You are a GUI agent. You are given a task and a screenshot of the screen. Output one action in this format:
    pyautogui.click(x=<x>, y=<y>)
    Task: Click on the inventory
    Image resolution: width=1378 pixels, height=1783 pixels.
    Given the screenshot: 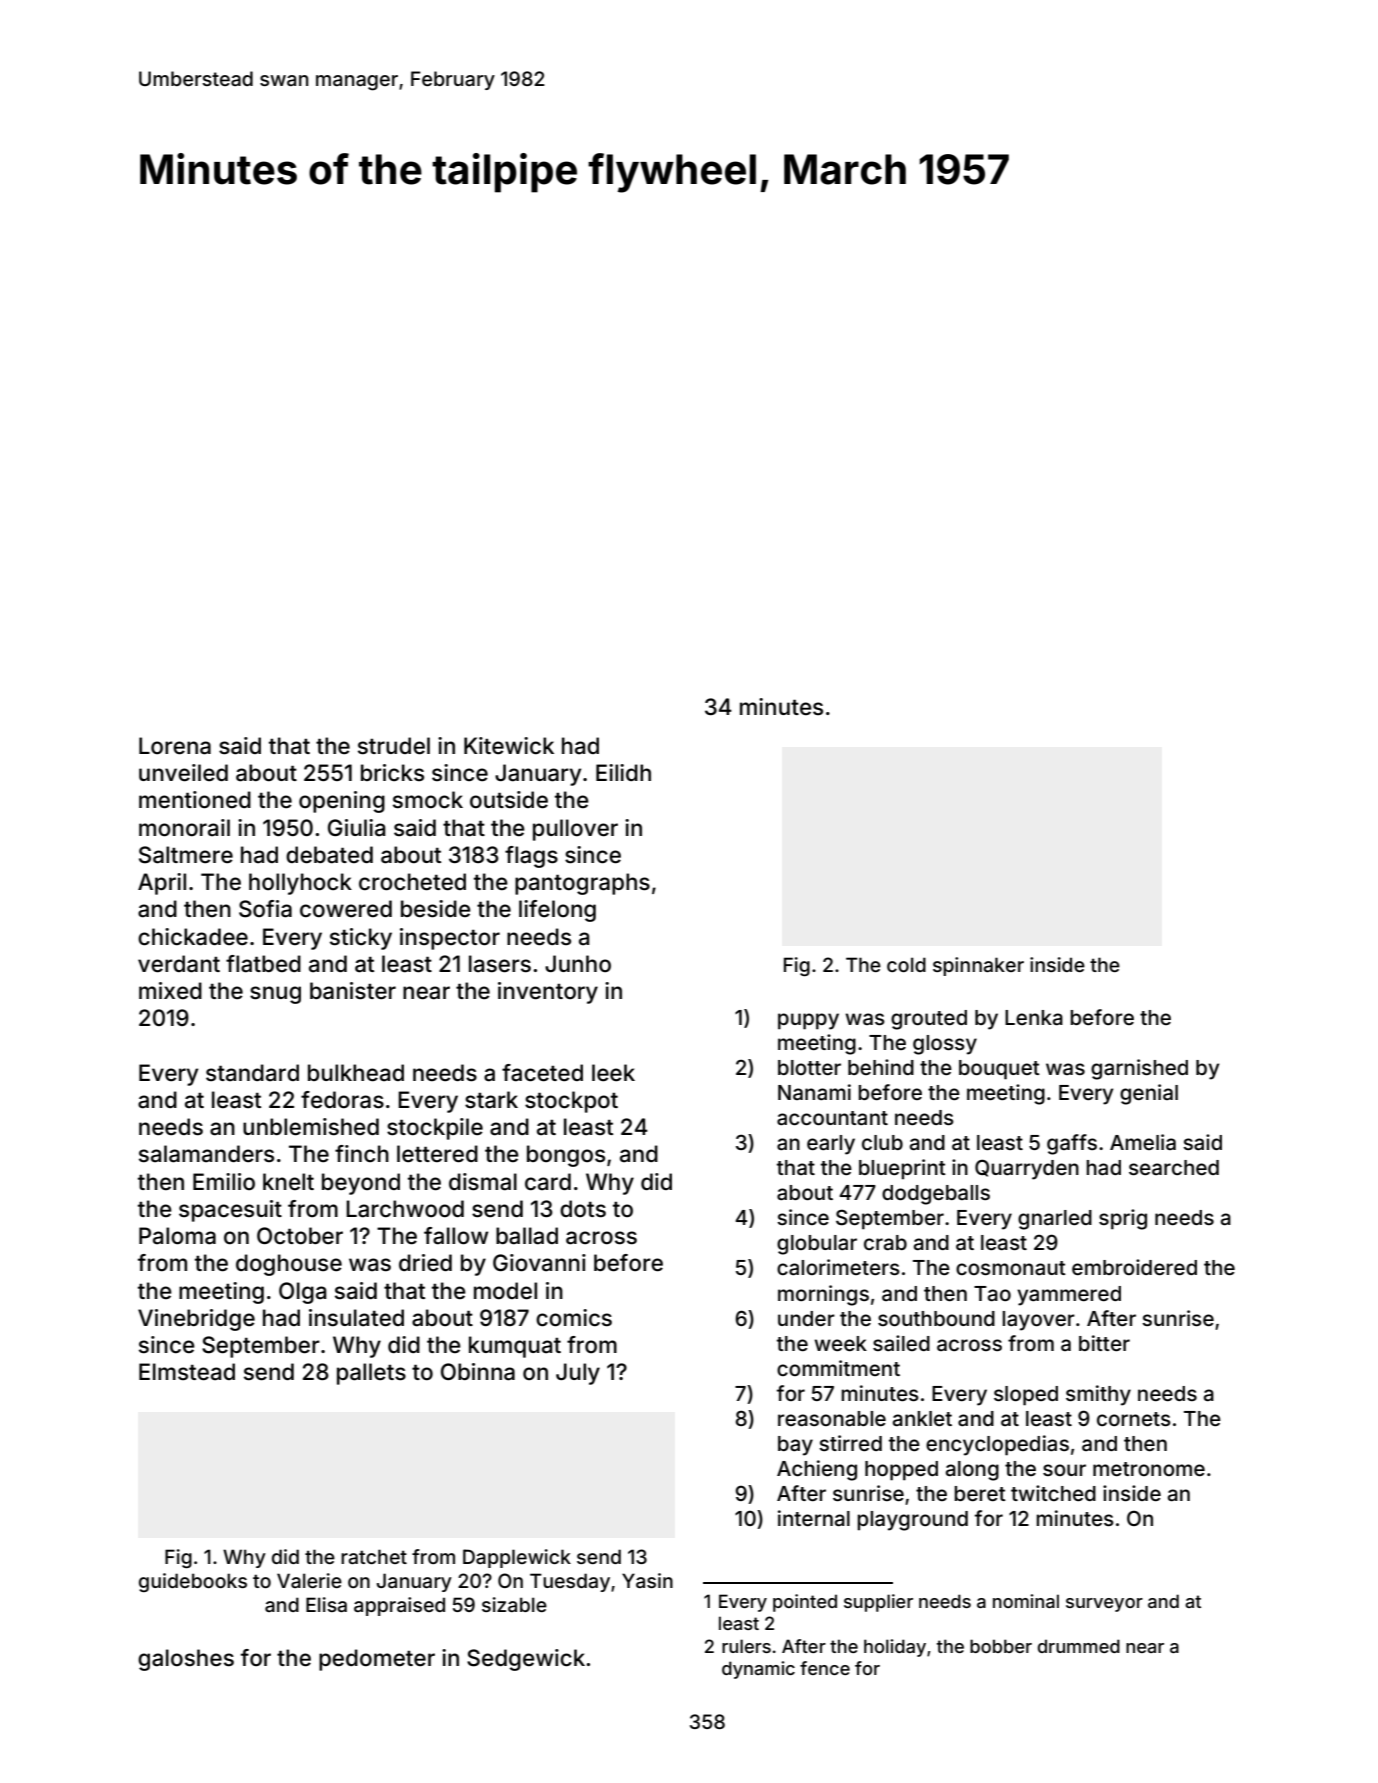 What is the action you would take?
    pyautogui.click(x=548, y=993)
